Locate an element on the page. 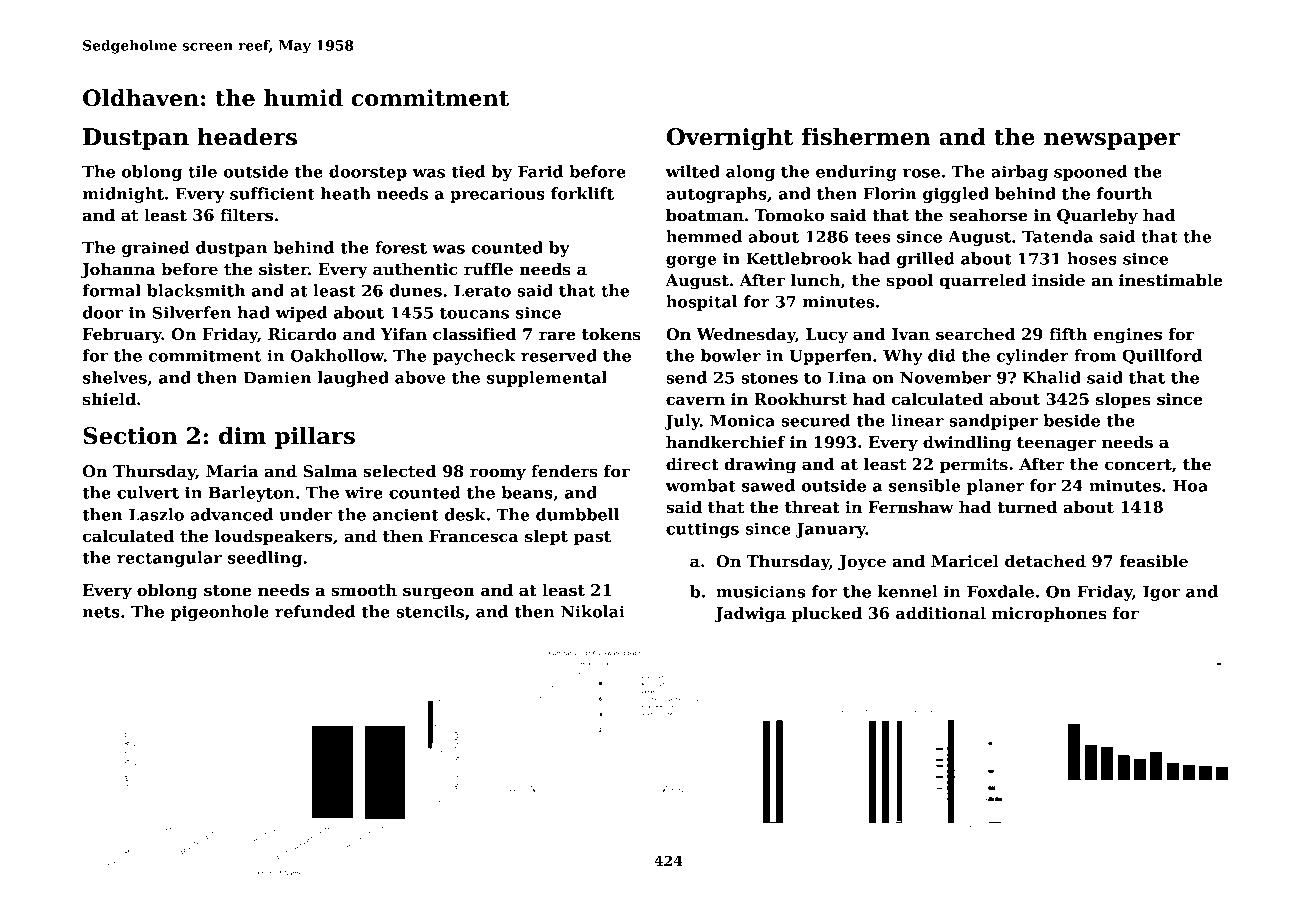 Image resolution: width=1308 pixels, height=924 pixels. hemmed is located at coordinates (704, 236).
